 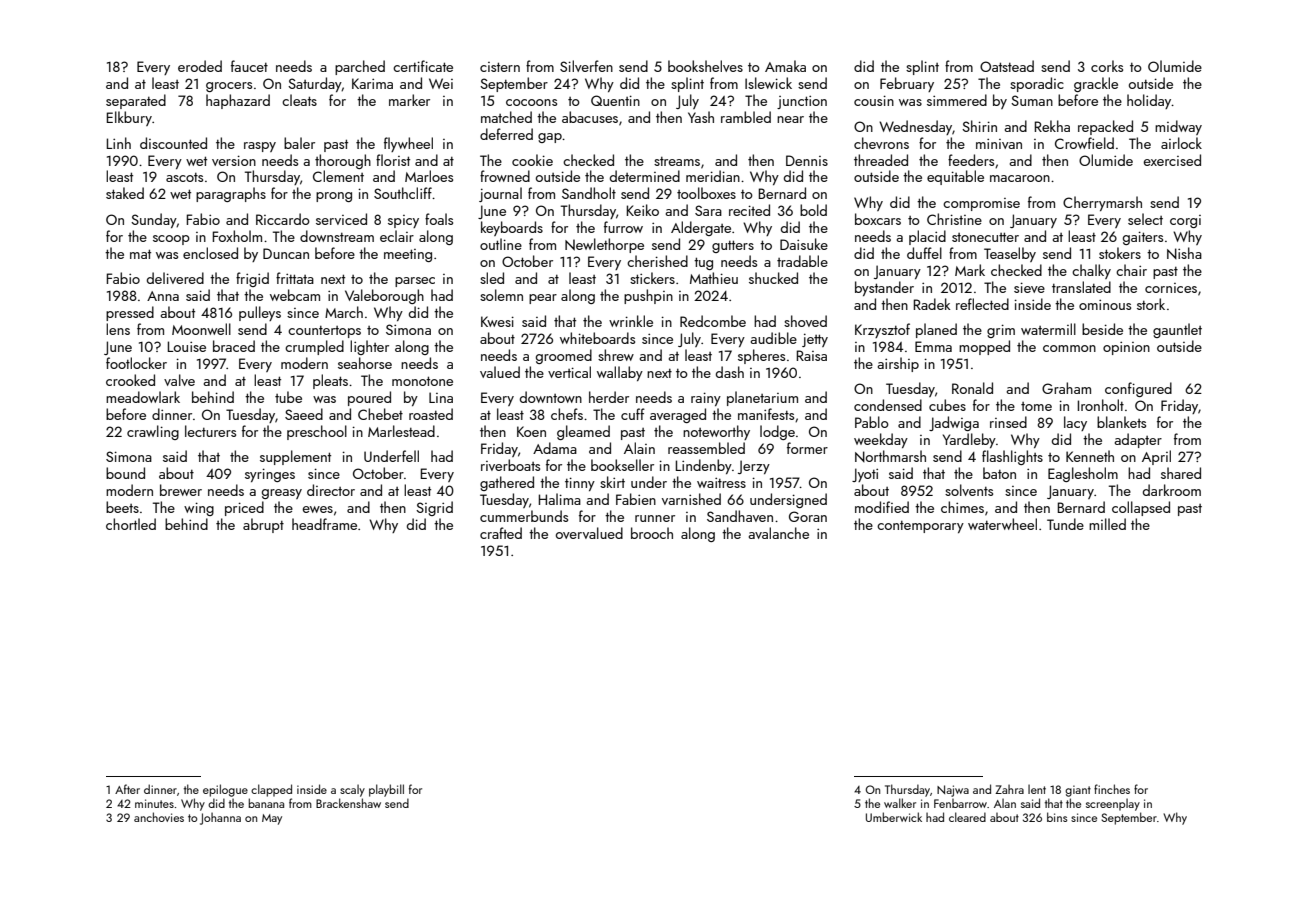 What do you see at coordinates (231, 194) in the screenshot?
I see `paragraphs` at bounding box center [231, 194].
